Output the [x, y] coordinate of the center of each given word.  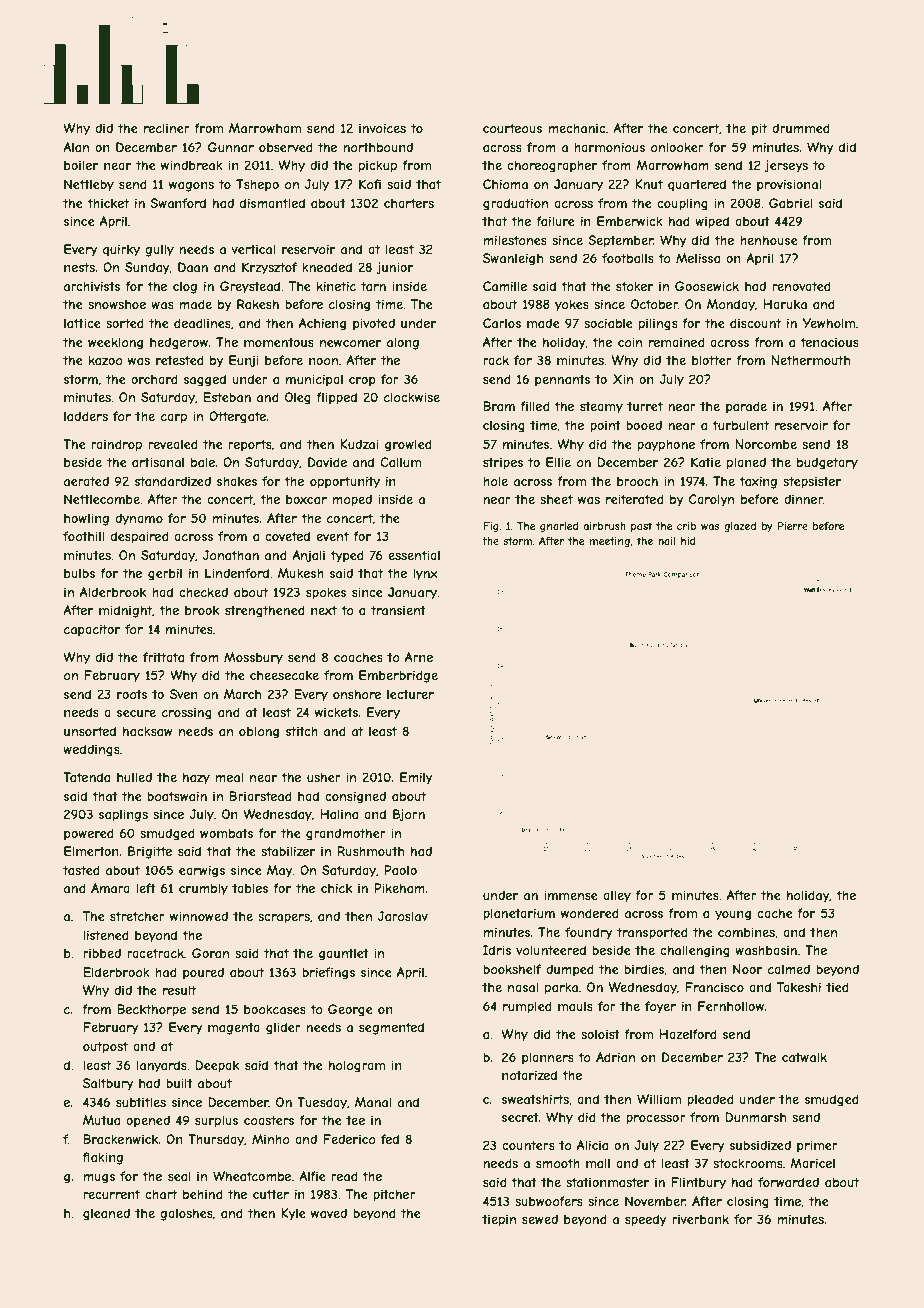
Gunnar [231, 147]
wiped [712, 222]
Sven [184, 694]
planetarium [519, 914]
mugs [99, 1179]
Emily [416, 778]
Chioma [505, 184]
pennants [562, 381]
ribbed [102, 953]
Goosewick [707, 286]
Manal [373, 1102]
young [733, 916]
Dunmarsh [755, 1117]
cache [775, 913]
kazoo [106, 360]
